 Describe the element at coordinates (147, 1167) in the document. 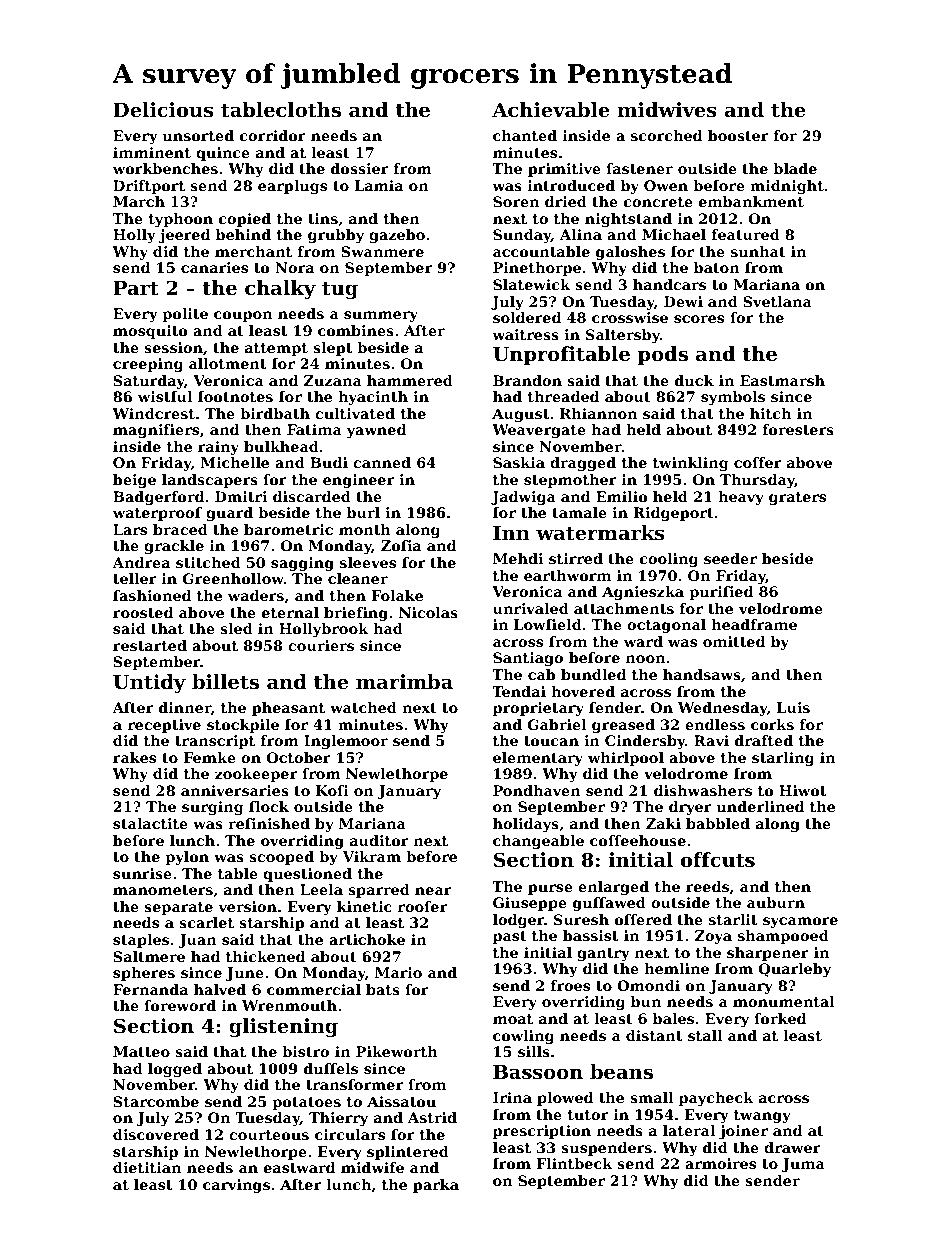

I see `dietitian` at that location.
